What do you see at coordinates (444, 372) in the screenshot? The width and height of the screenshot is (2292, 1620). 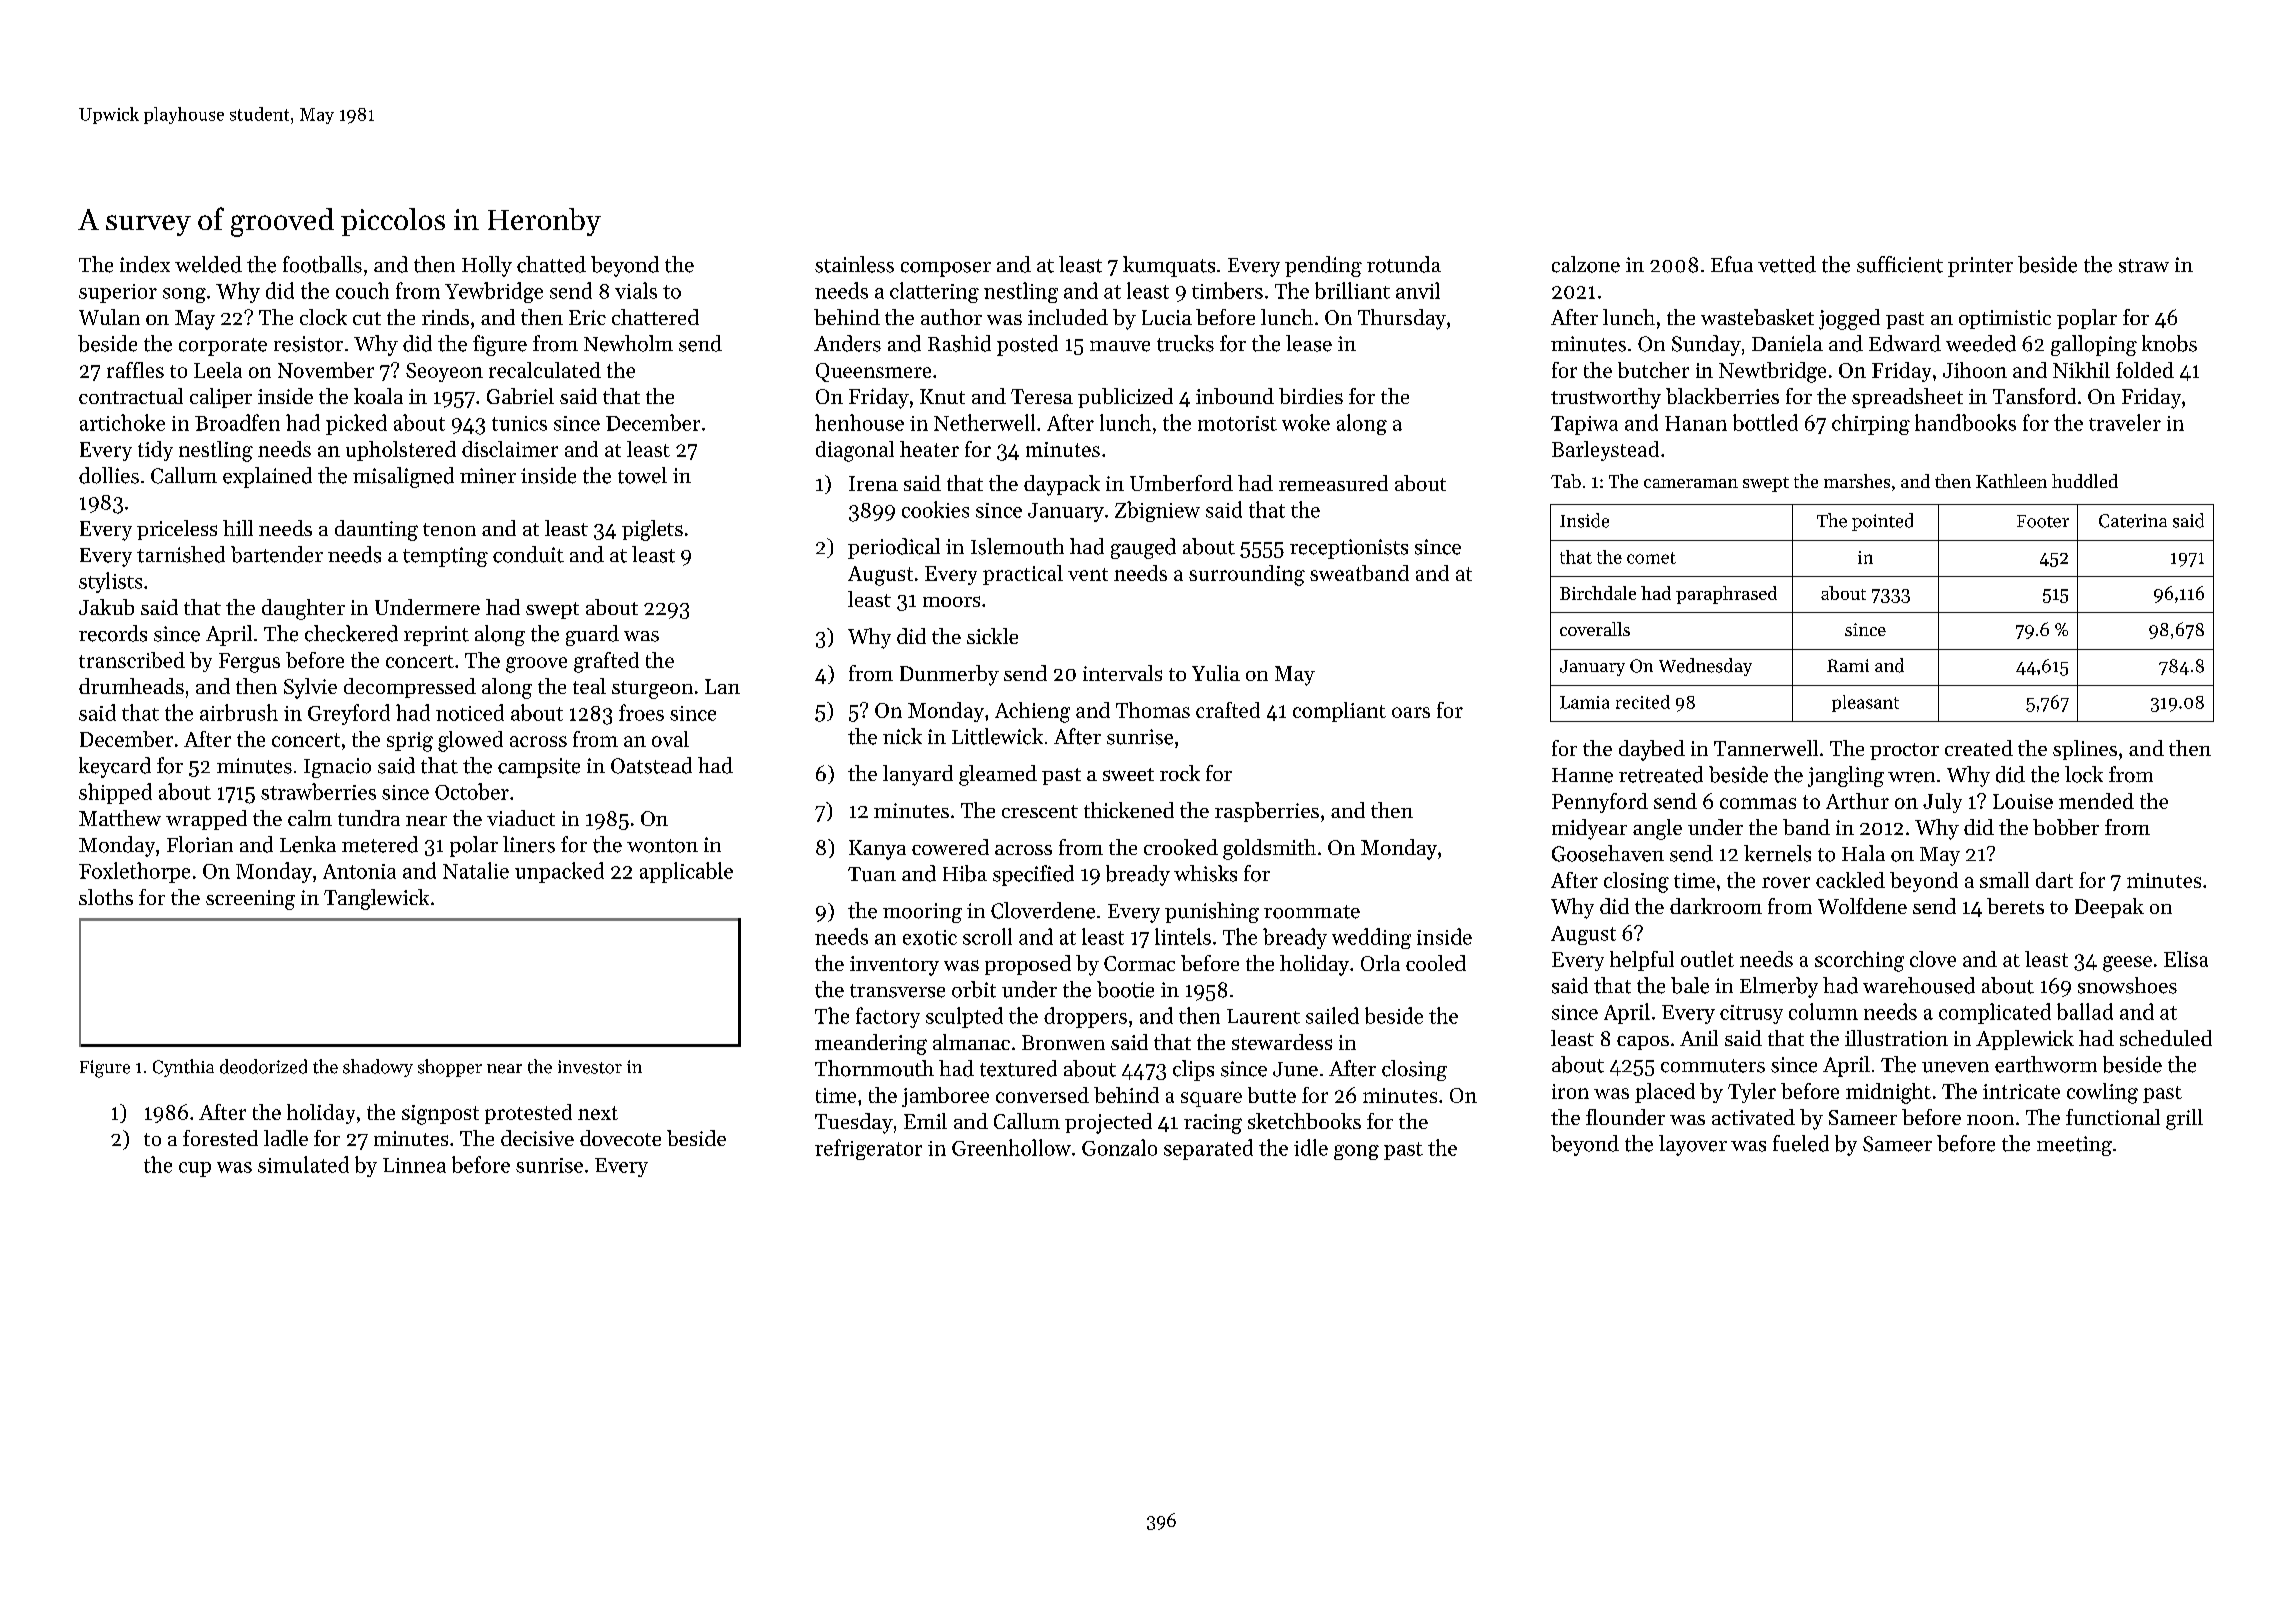 I see `Seoyeon` at bounding box center [444, 372].
